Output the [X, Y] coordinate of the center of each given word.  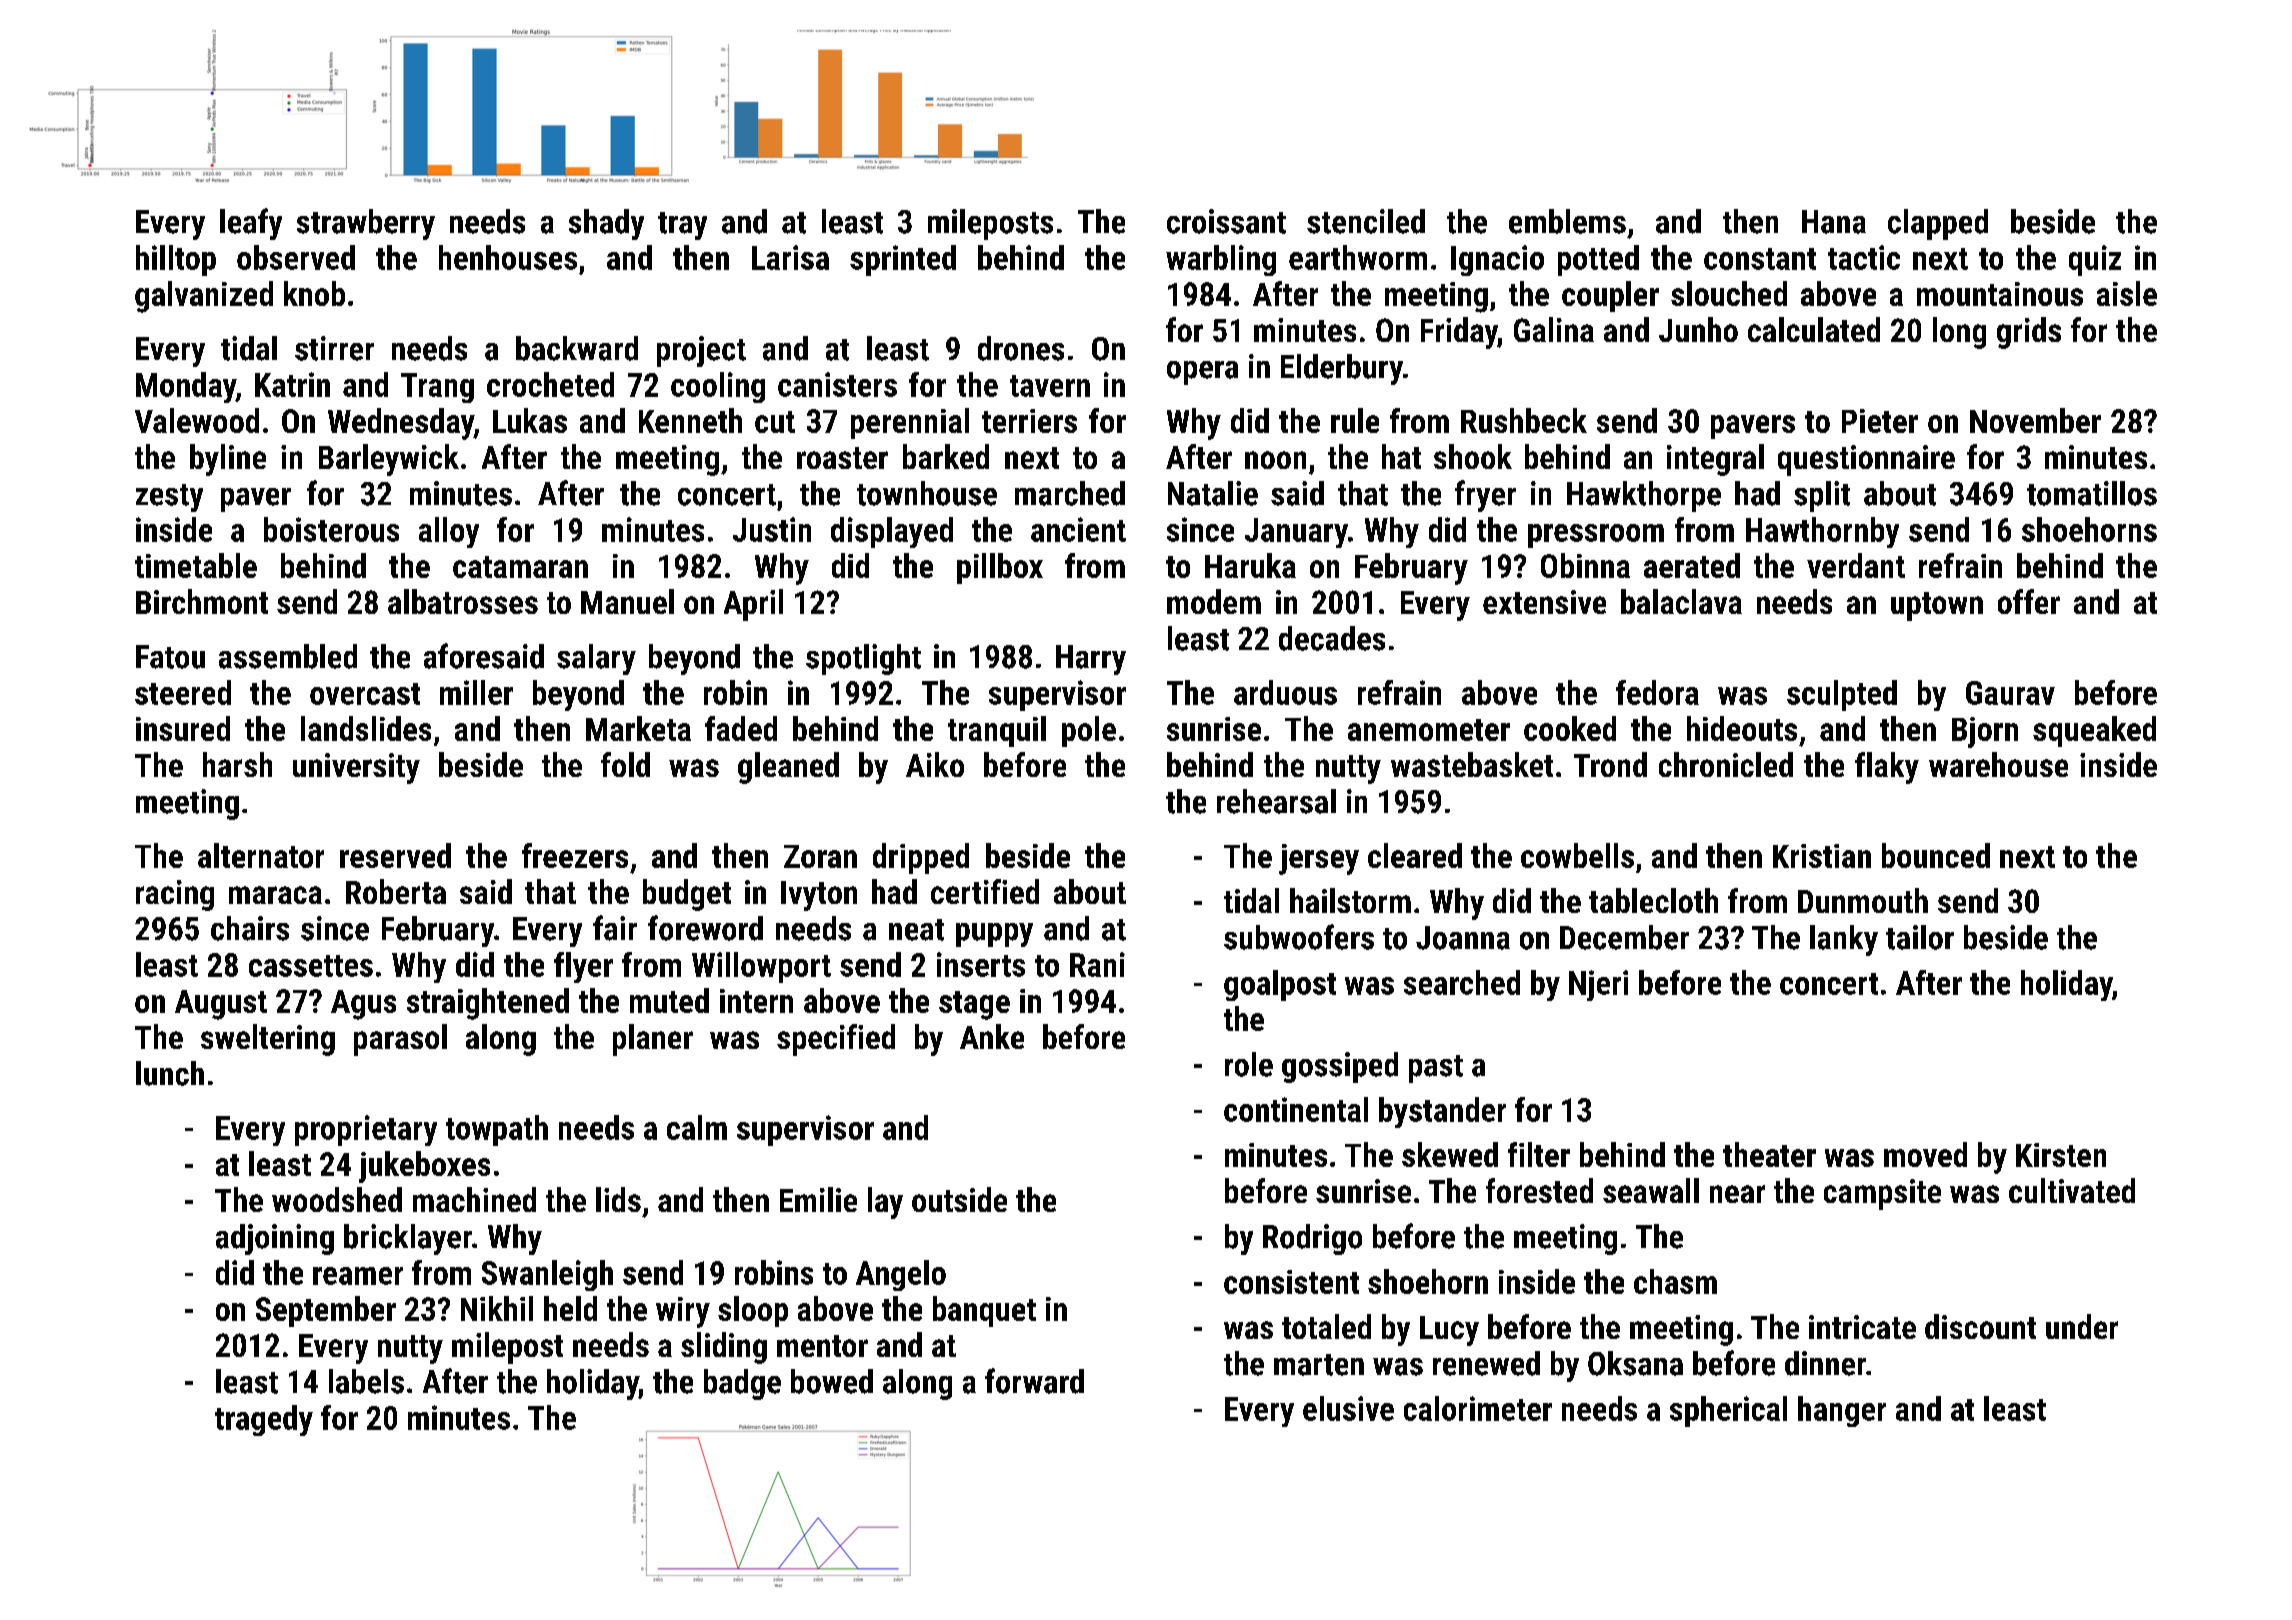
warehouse [1998, 764]
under [2082, 1326]
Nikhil [497, 1308]
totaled [1326, 1326]
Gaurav [2010, 693]
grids [2029, 333]
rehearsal [1276, 801]
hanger [1842, 1411]
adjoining [275, 1239]
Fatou [170, 657]
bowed [832, 1381]
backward [577, 348]
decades [1332, 638]
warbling [1221, 260]
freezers [575, 855]
